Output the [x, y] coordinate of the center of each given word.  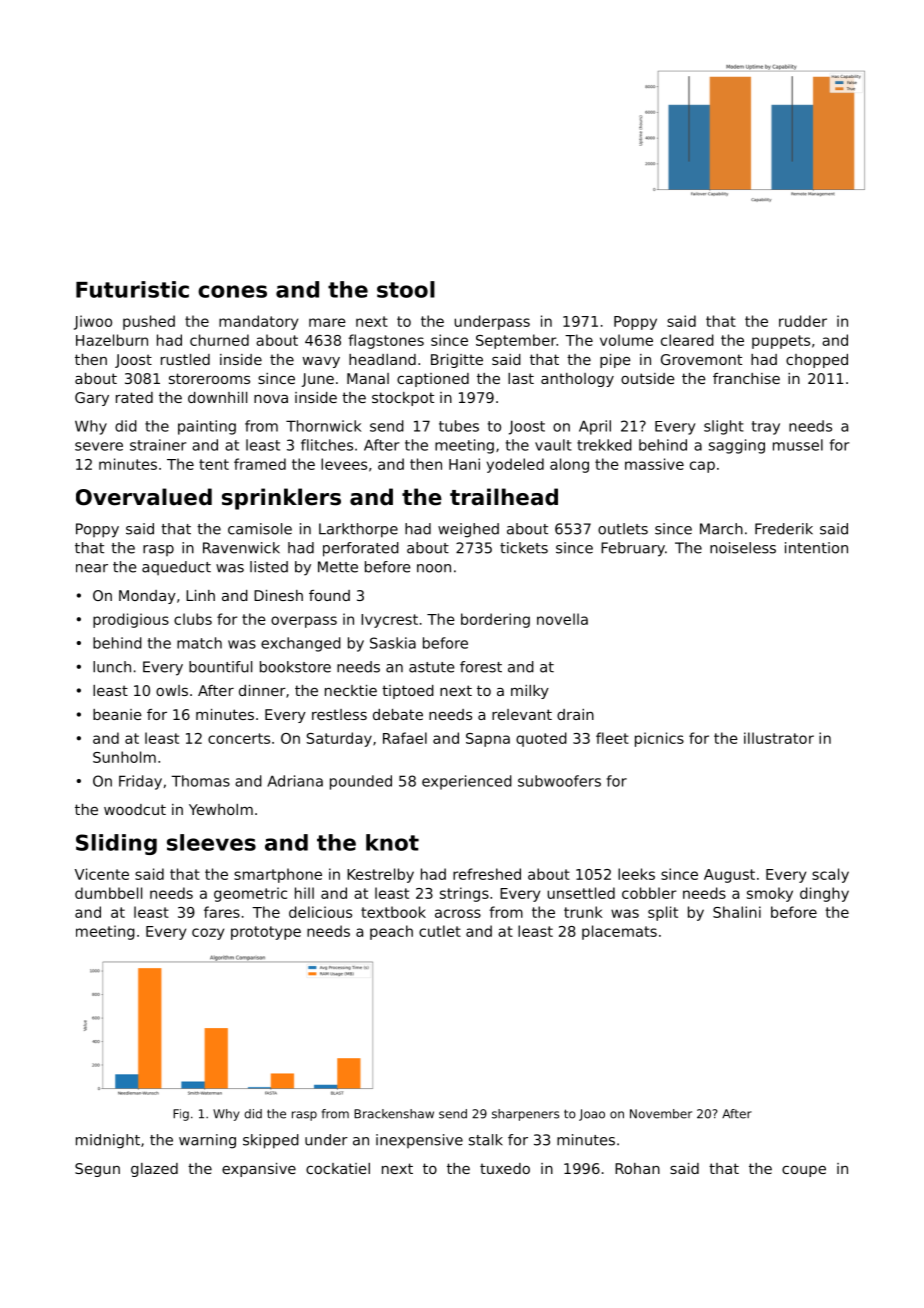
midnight [108, 1141]
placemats [619, 932]
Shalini [737, 912]
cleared [687, 340]
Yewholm [221, 809]
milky [530, 692]
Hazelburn [112, 340]
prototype [266, 933]
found [329, 595]
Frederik [784, 529]
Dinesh [278, 595]
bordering [495, 620]
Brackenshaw [394, 1114]
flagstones [386, 341]
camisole [260, 529]
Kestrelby [380, 875]
